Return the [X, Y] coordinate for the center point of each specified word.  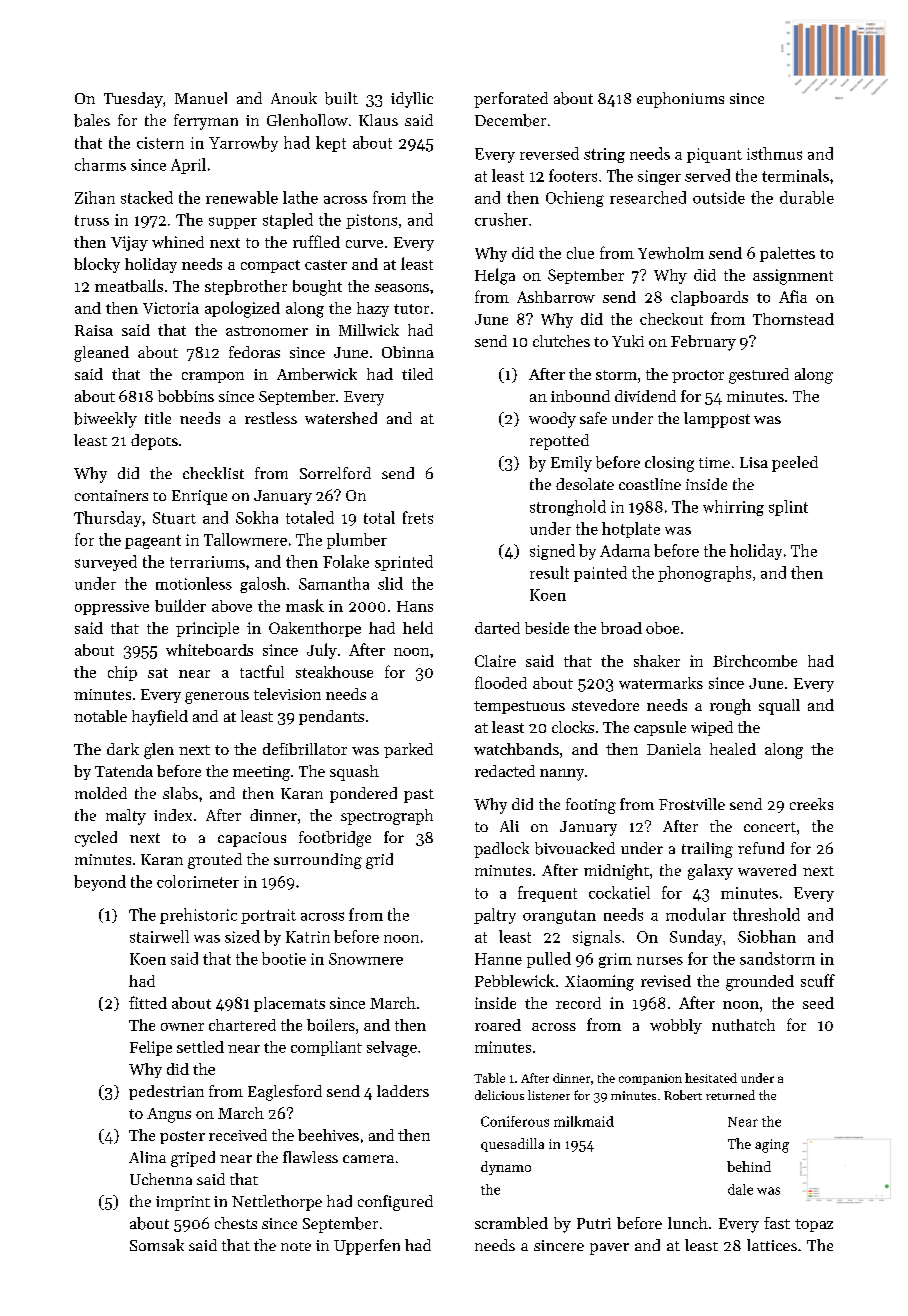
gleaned [101, 354]
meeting [261, 773]
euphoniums [680, 100]
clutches [561, 341]
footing [591, 806]
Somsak [157, 1245]
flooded [501, 682]
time [714, 462]
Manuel [201, 98]
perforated [511, 100]
